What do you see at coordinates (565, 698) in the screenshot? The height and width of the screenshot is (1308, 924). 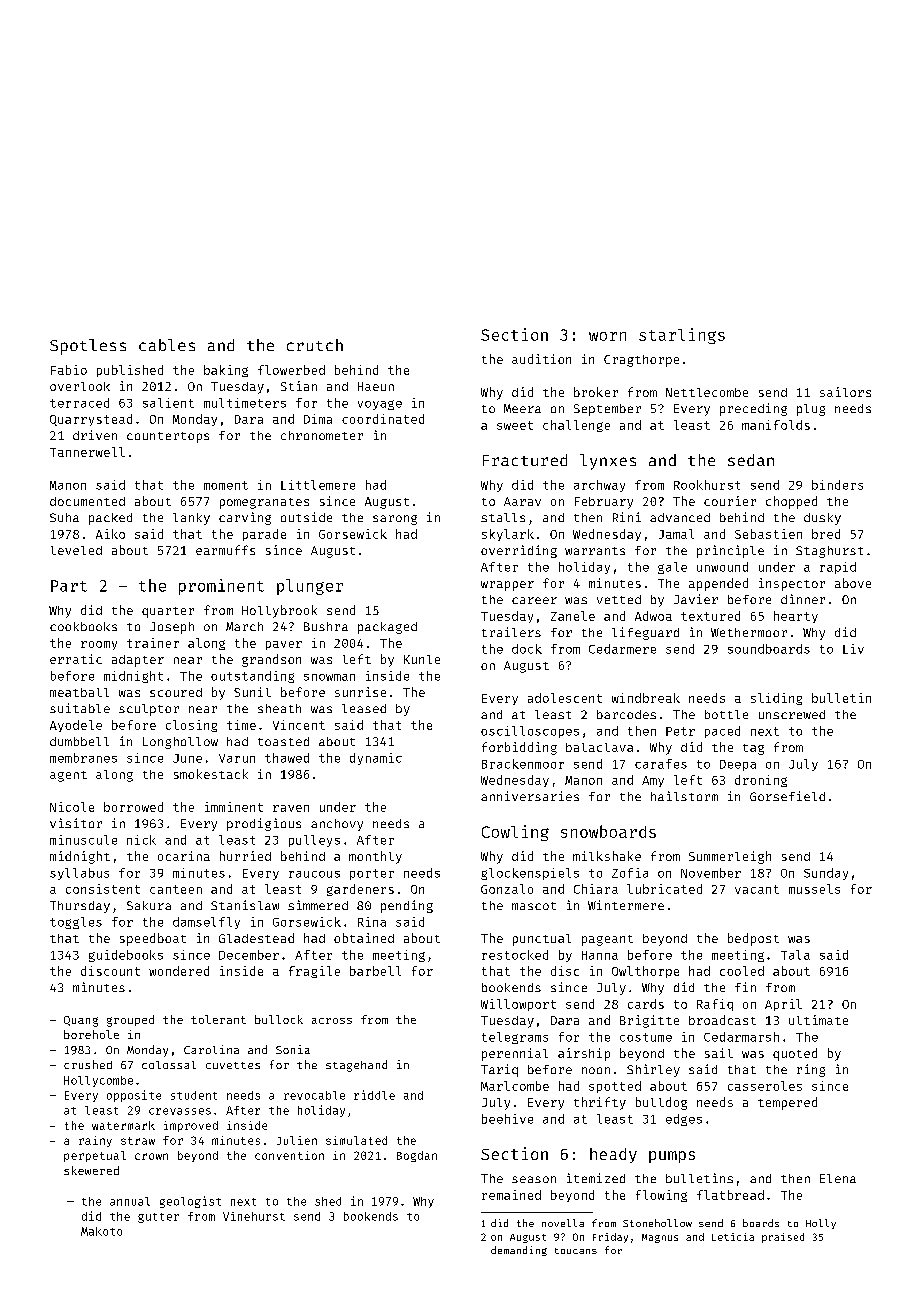 I see `adolescent` at bounding box center [565, 698].
